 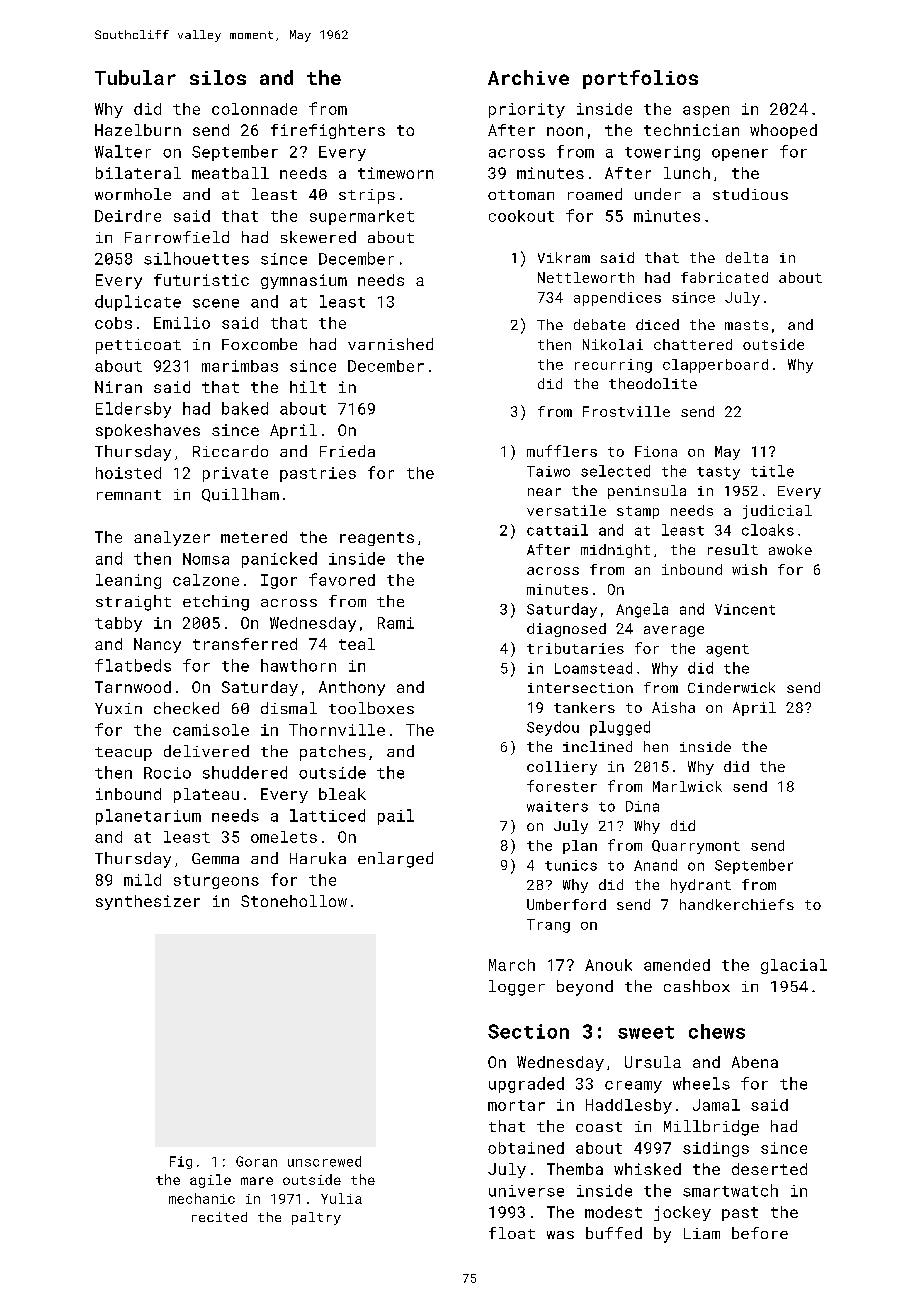 I want to click on duplicate, so click(x=138, y=303).
